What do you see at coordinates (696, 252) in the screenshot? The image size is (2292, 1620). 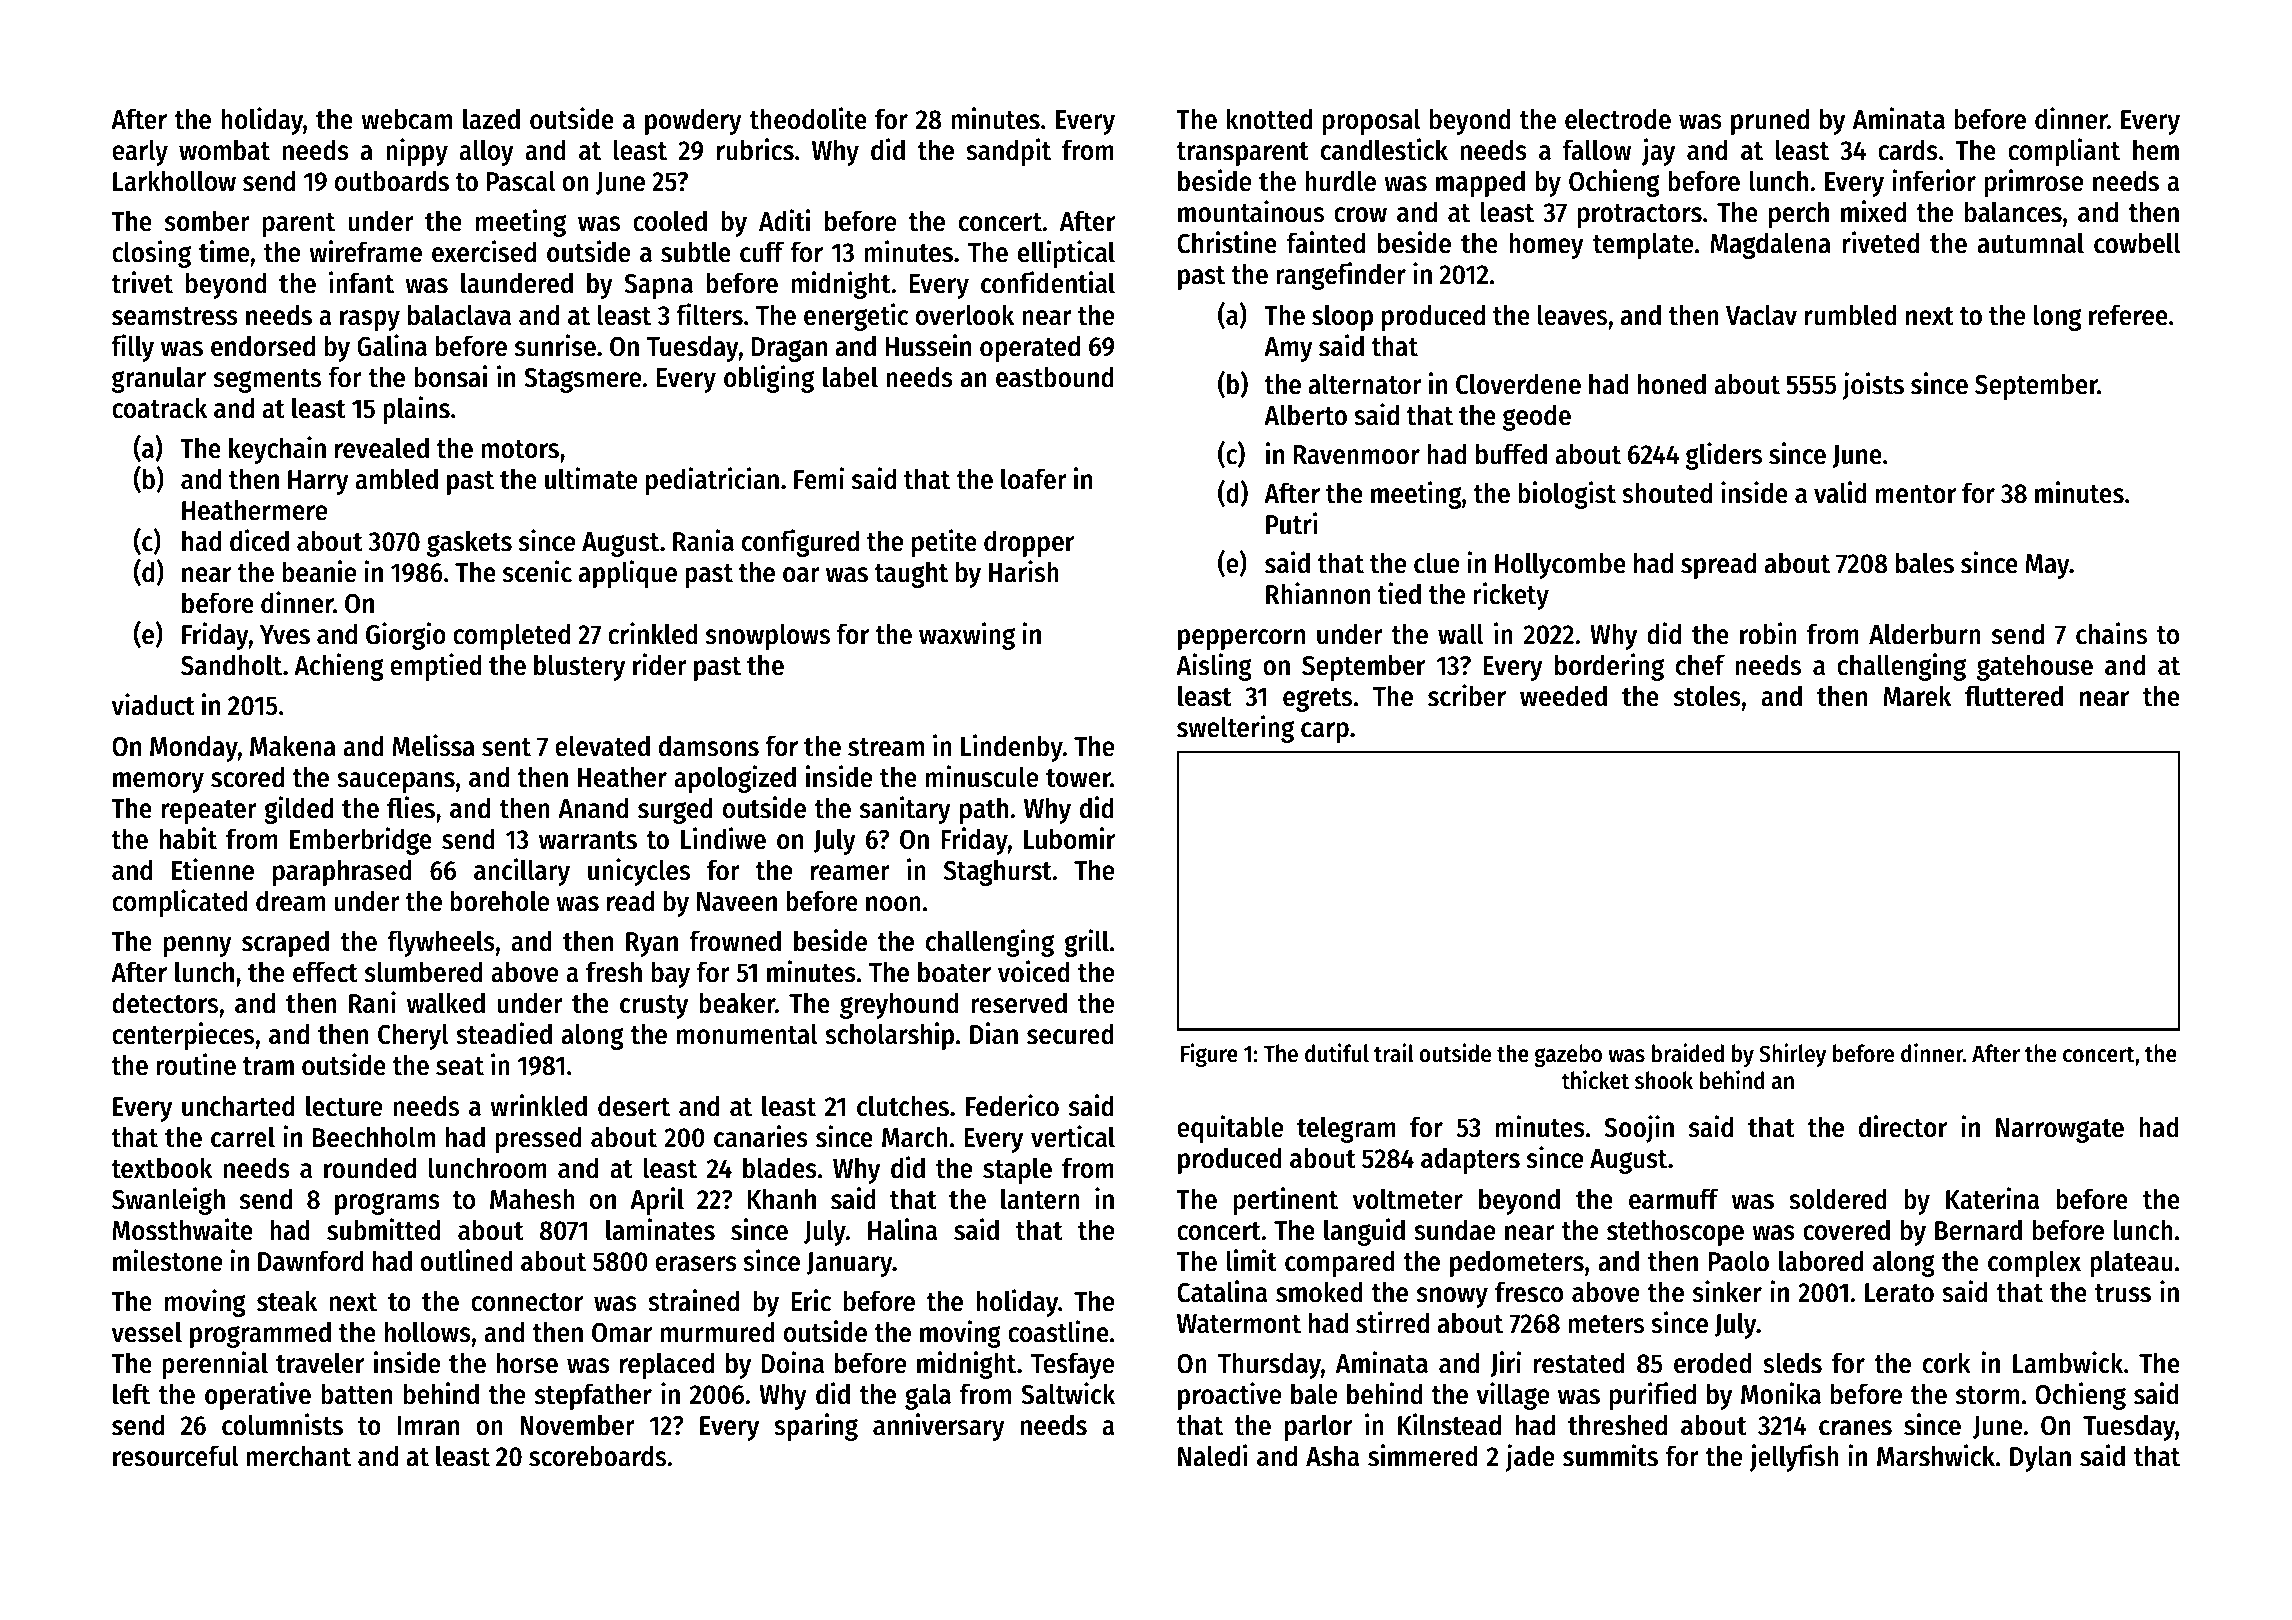 I see `subtle` at bounding box center [696, 252].
